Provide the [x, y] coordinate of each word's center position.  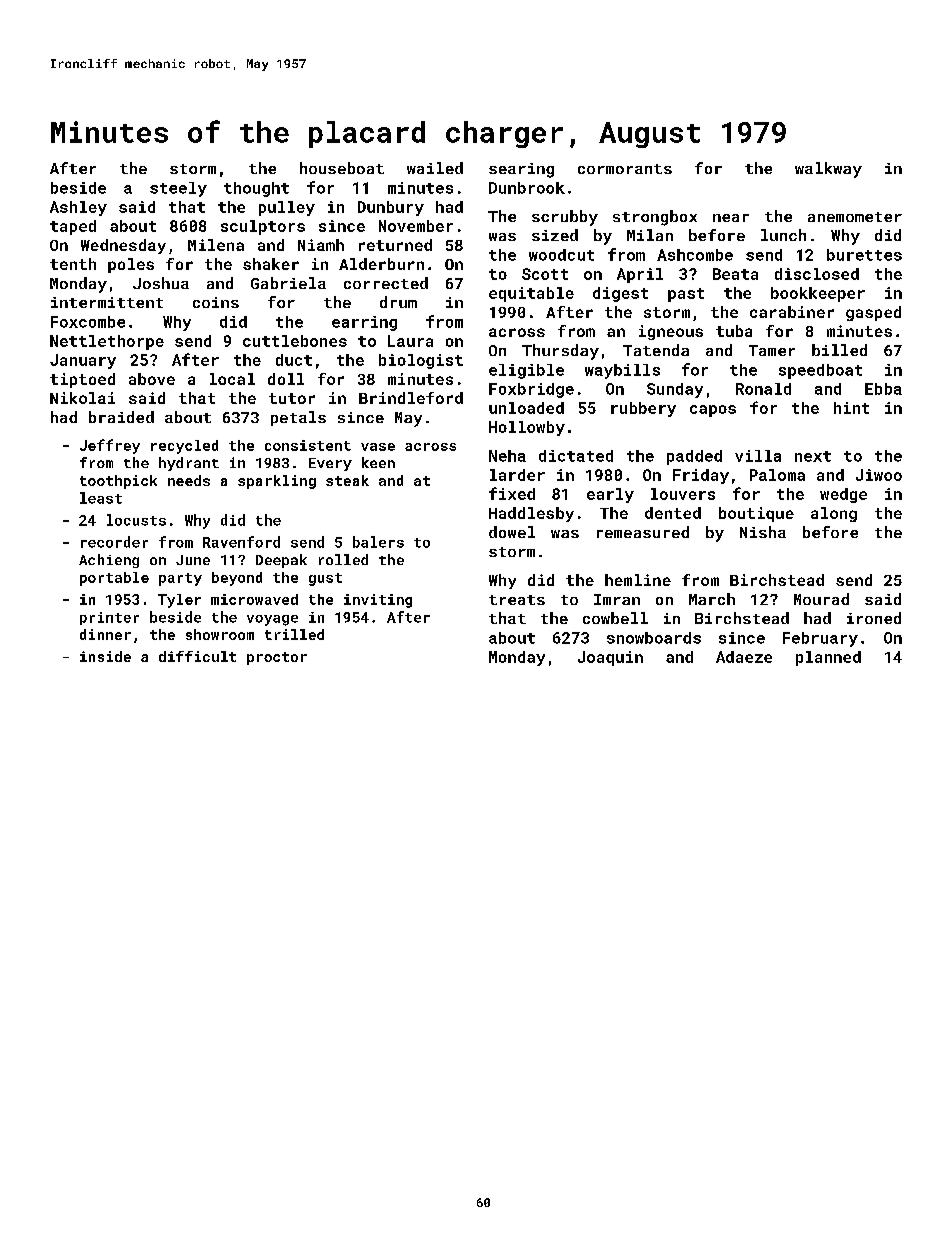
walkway [828, 170]
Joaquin [610, 658]
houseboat [342, 168]
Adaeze [744, 657]
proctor [277, 658]
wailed [435, 168]
